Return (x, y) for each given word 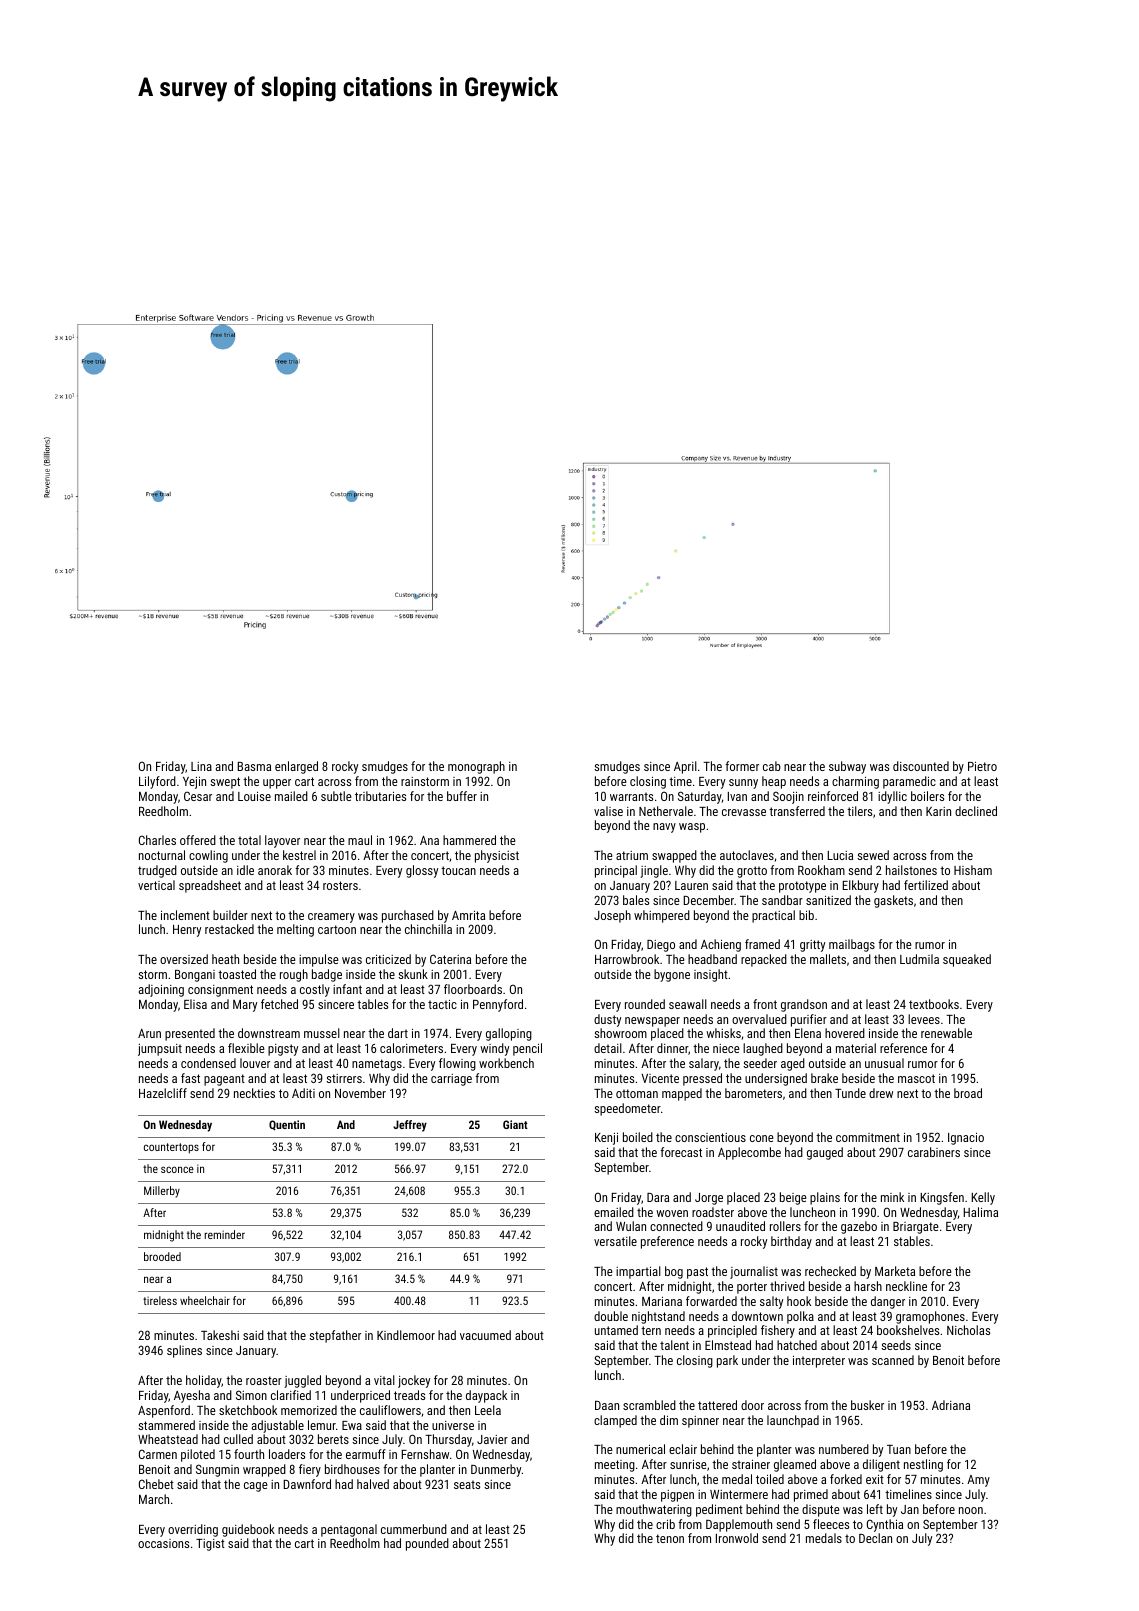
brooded (162, 1256)
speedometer (627, 1109)
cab (772, 766)
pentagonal (349, 1530)
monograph (476, 767)
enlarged (296, 767)
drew (881, 1093)
